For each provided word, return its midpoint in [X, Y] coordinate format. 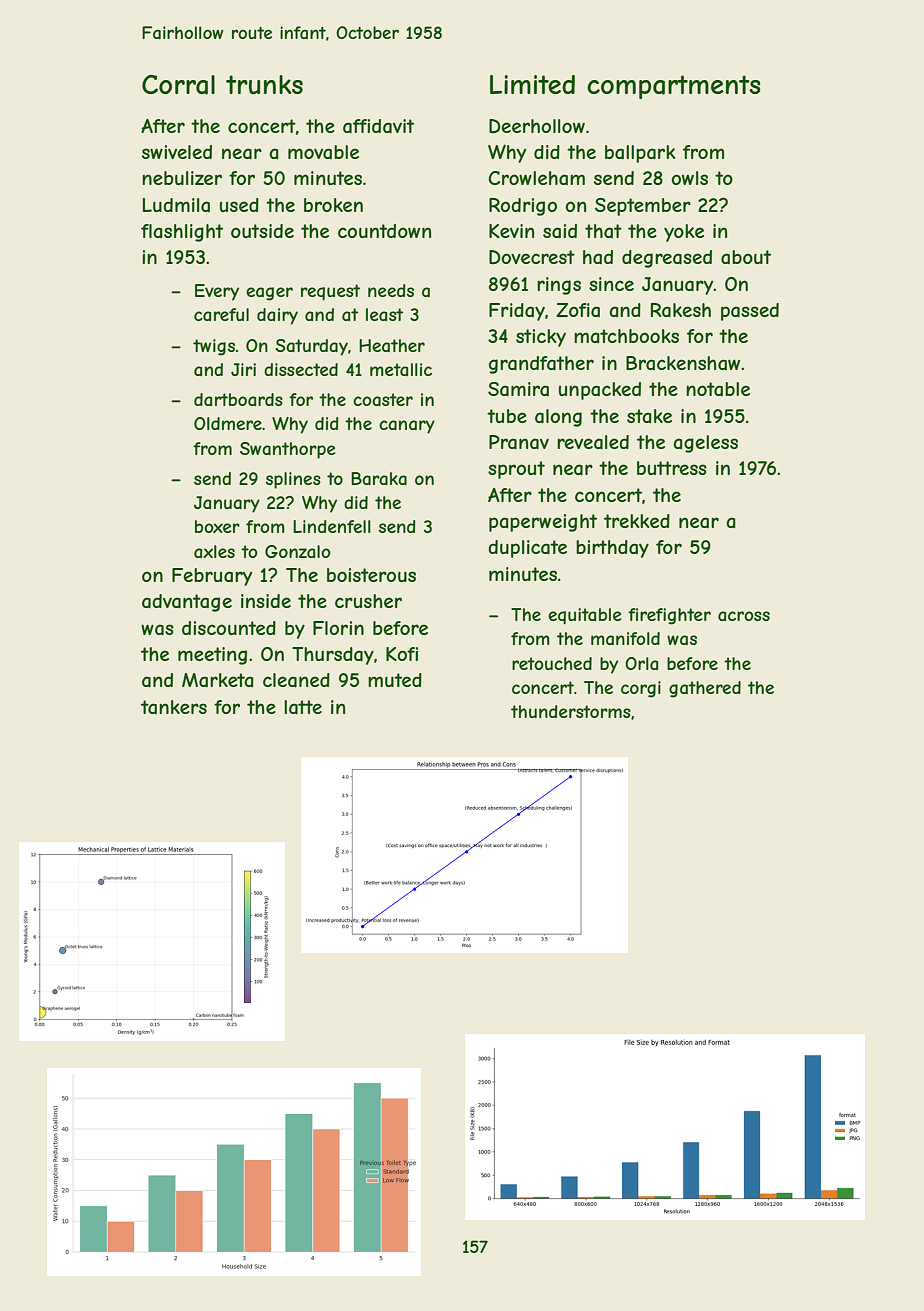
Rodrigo [523, 207]
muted [395, 680]
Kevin [511, 231]
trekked [637, 521]
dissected [301, 369]
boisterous [371, 575]
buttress [672, 468]
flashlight [182, 233]
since [611, 284]
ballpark [640, 154]
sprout [516, 470]
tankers [174, 707]
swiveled [177, 152]
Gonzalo [298, 551]
